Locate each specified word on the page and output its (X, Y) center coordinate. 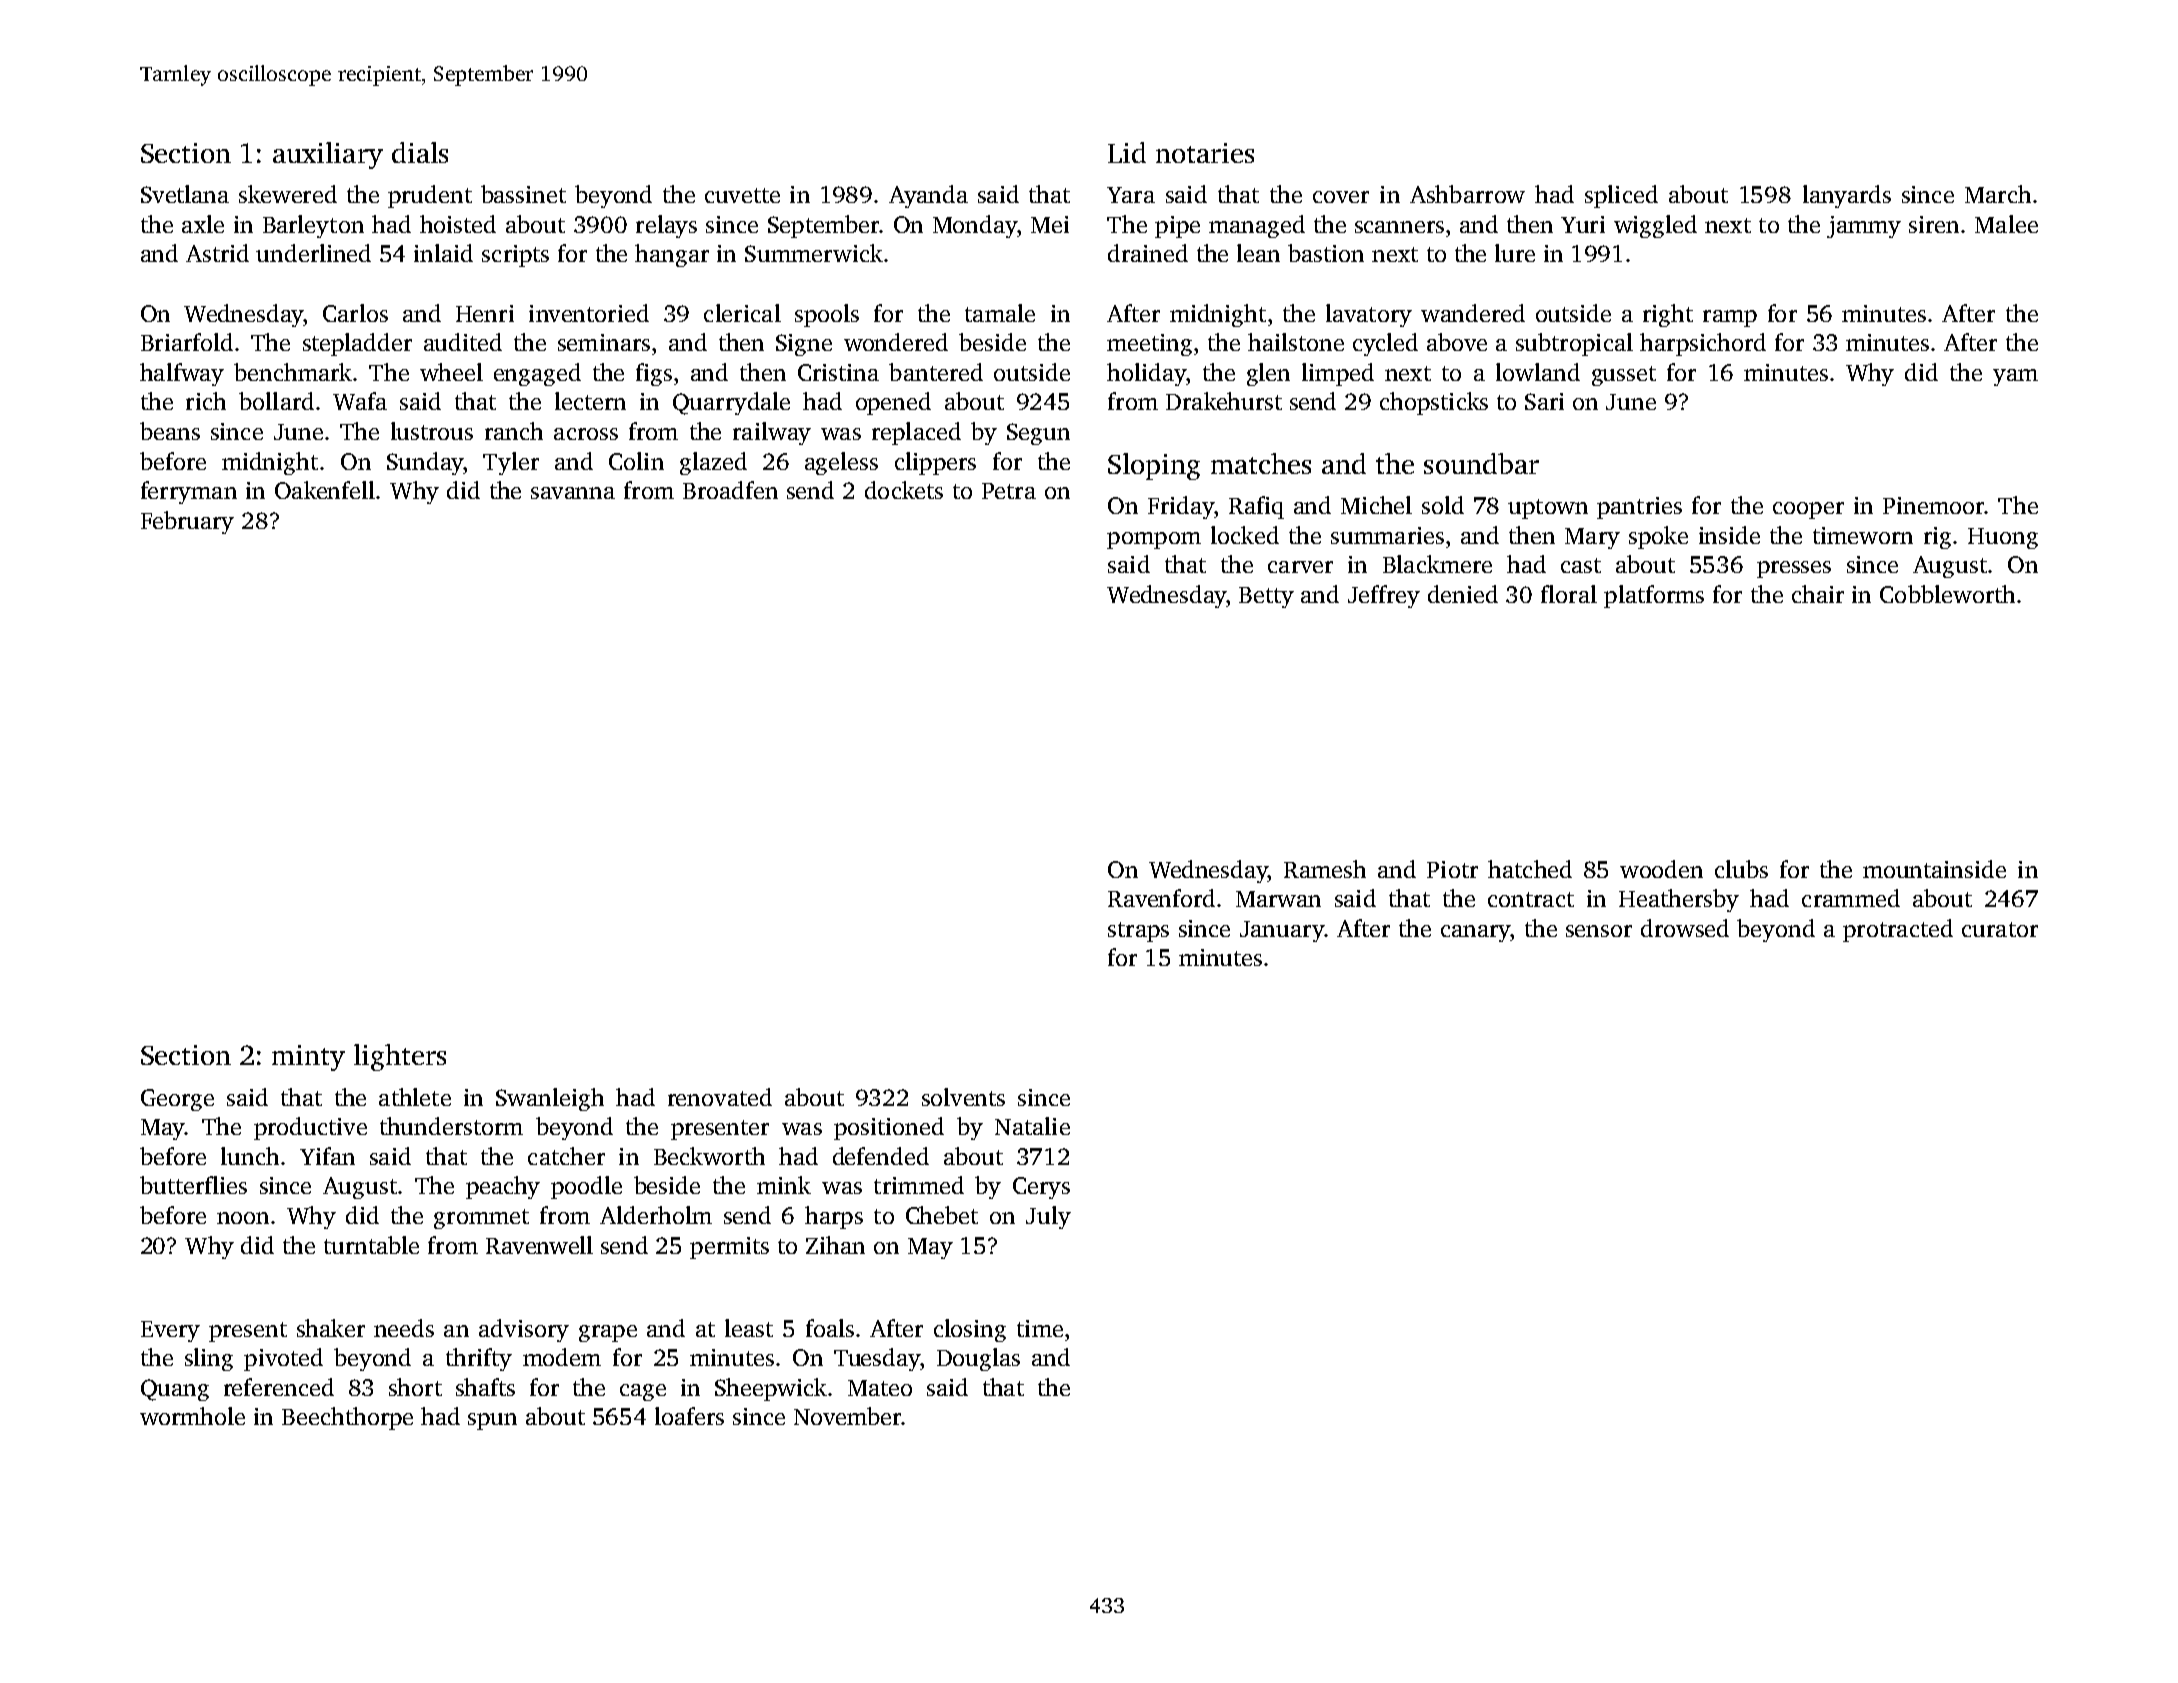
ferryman (189, 492)
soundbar (1481, 463)
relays (666, 226)
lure (1515, 253)
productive (310, 1128)
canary (1476, 933)
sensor (1599, 931)
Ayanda (928, 196)
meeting (1149, 345)
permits (729, 1248)
